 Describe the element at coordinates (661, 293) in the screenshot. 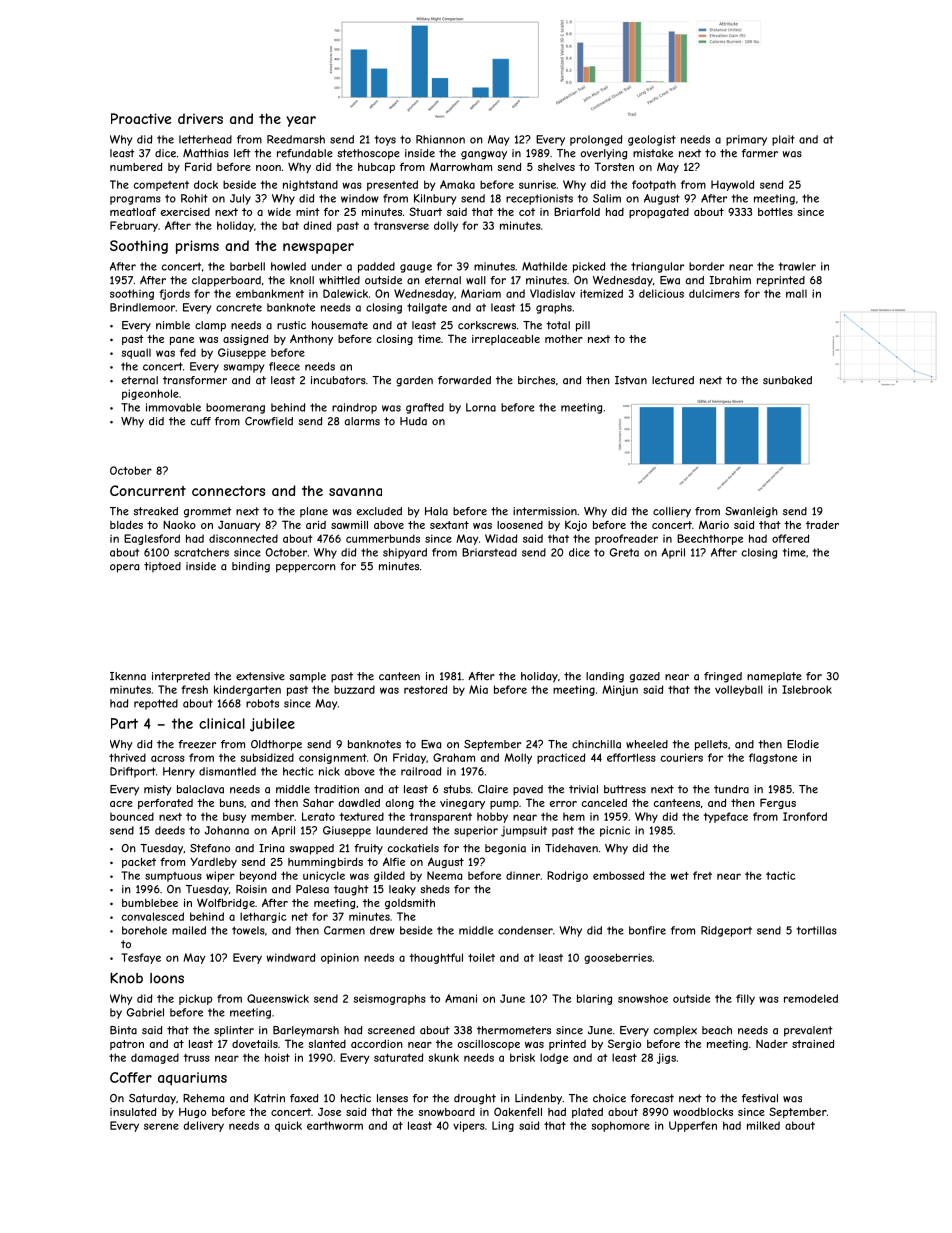

I see `delicious` at that location.
